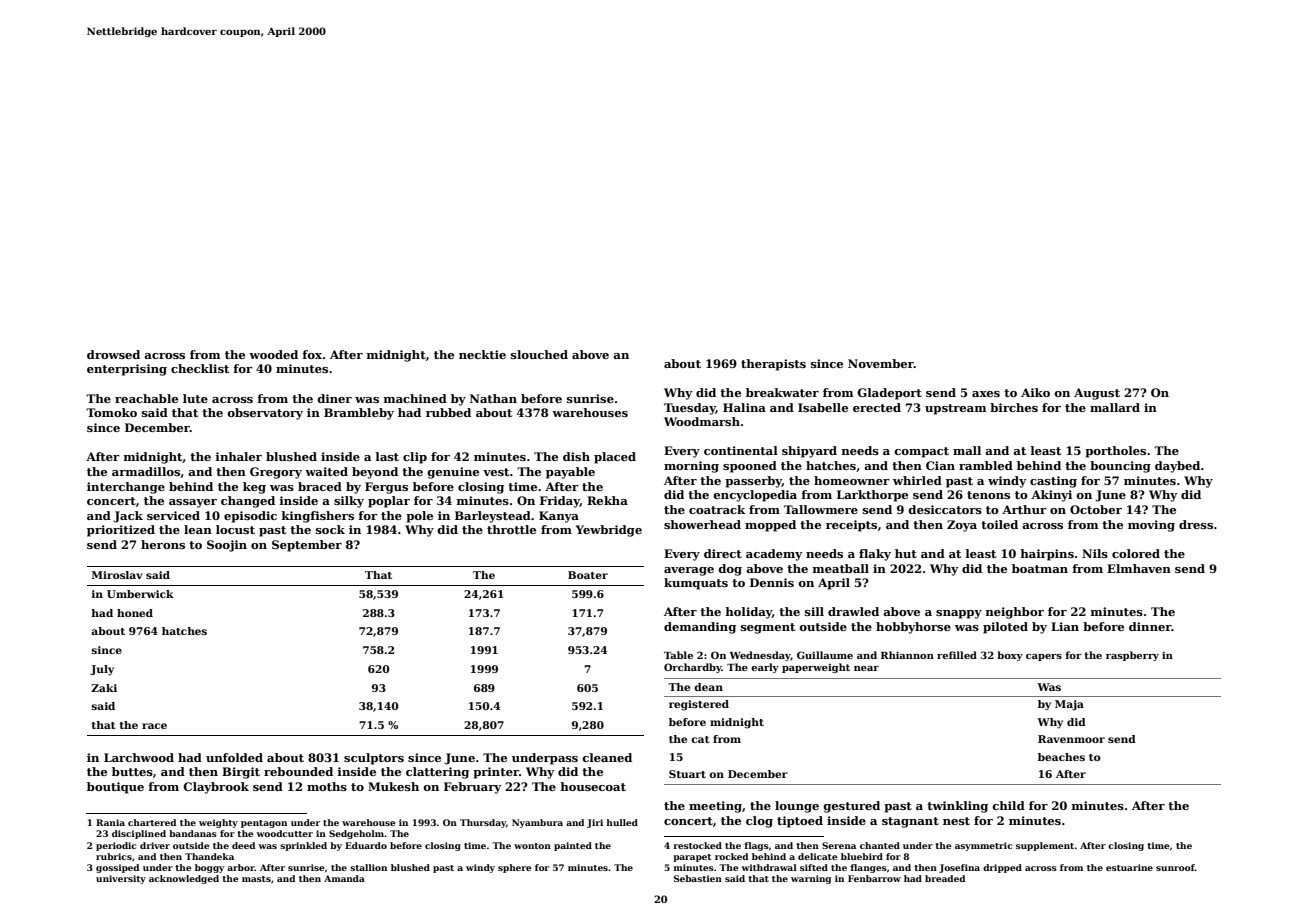 The width and height of the screenshot is (1308, 924). I want to click on deed, so click(243, 845).
